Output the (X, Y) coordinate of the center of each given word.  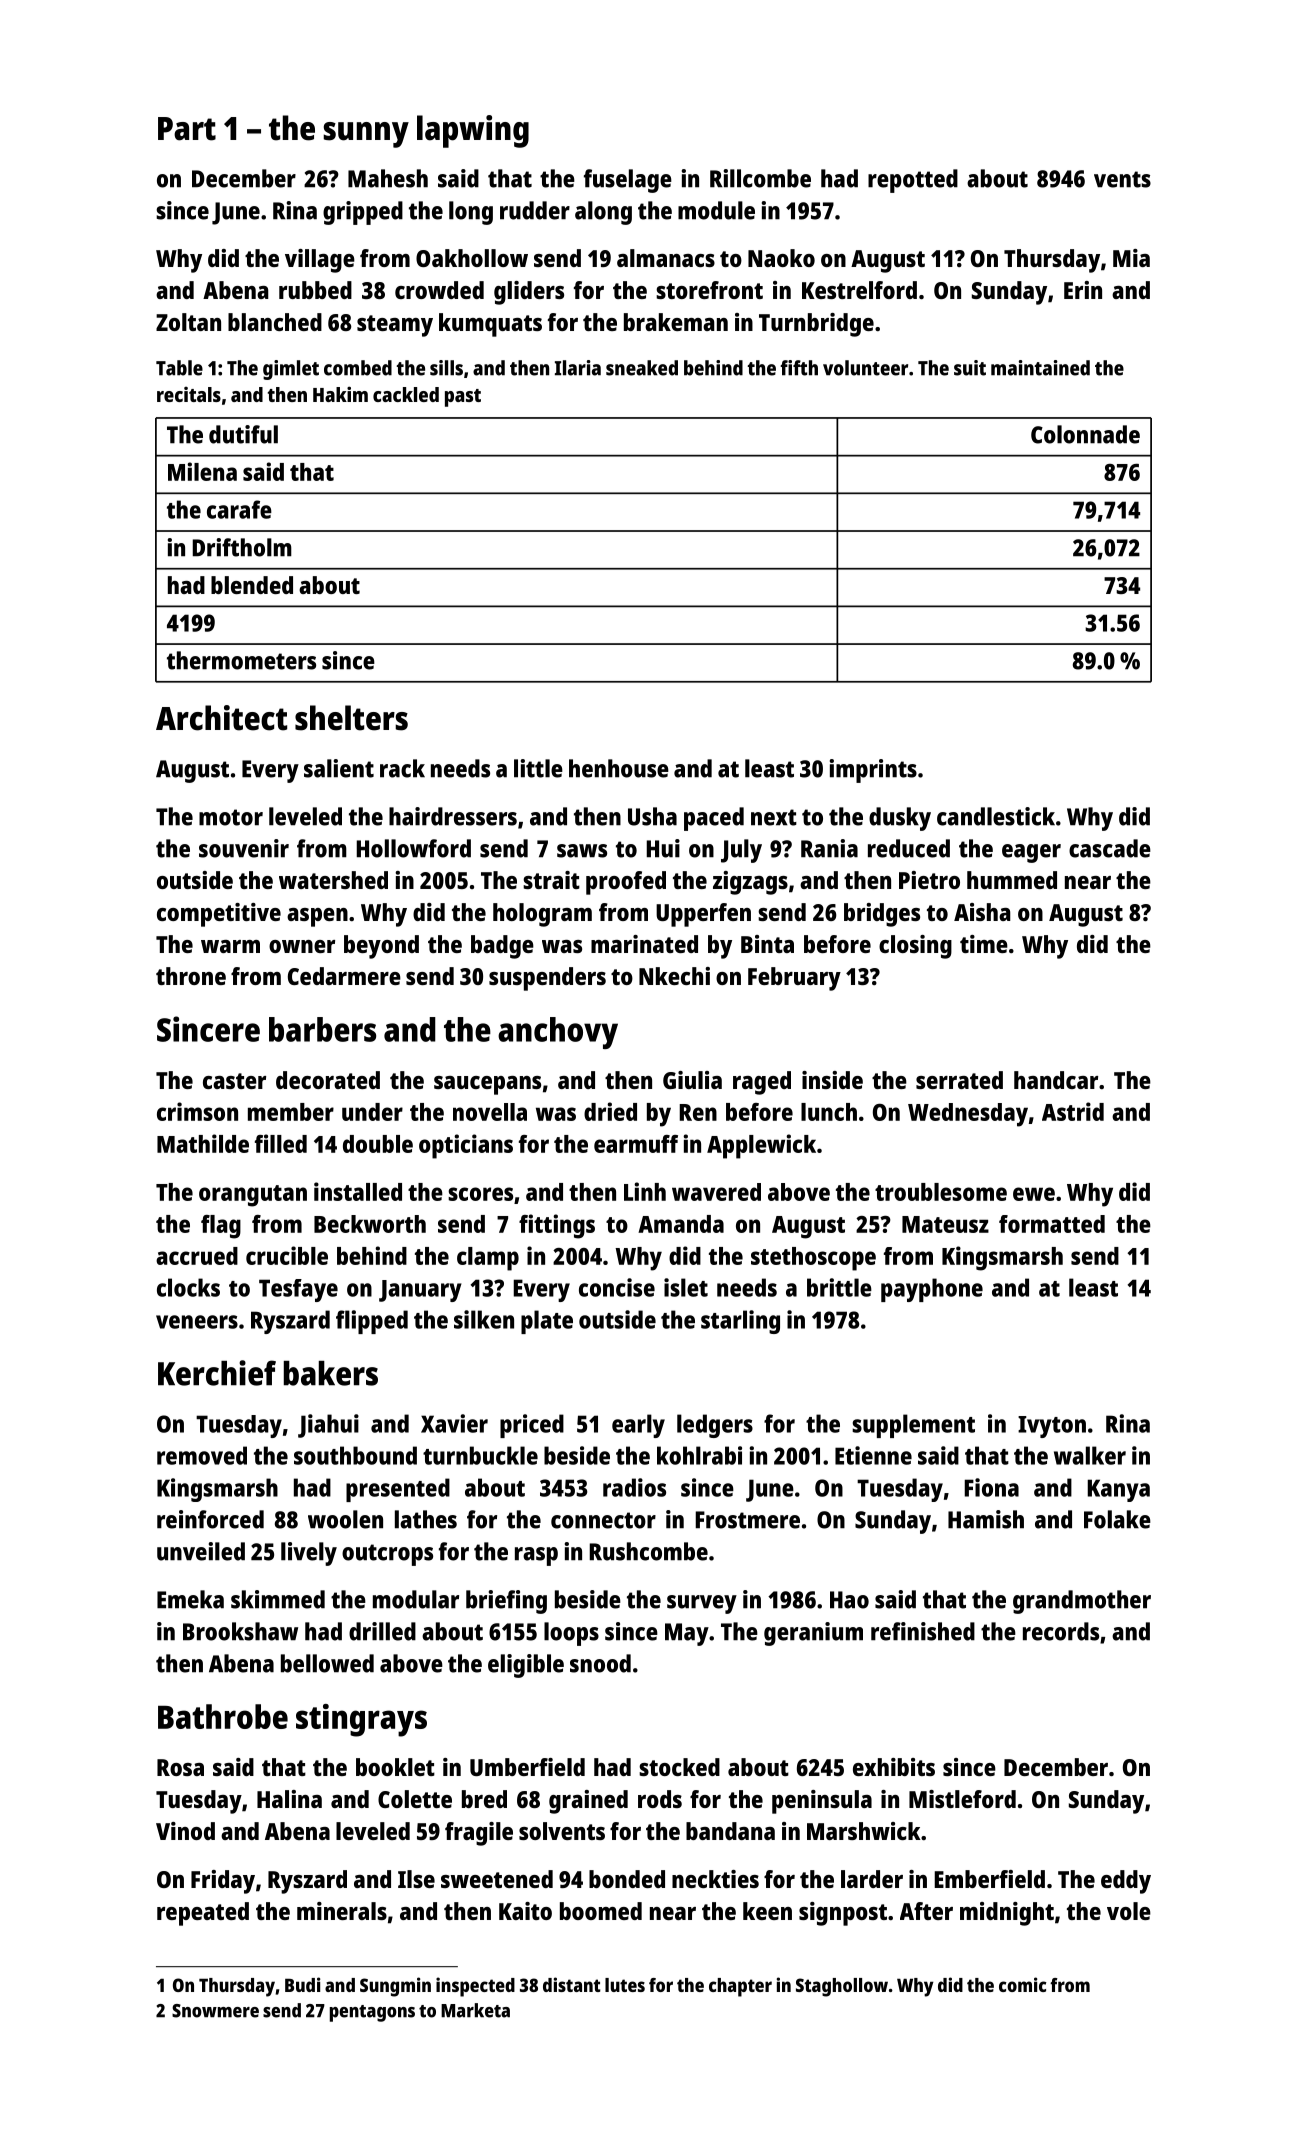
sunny (366, 135)
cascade (1110, 848)
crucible (287, 1255)
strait (551, 880)
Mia (1131, 258)
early (638, 1426)
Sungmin (395, 1987)
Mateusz (945, 1224)
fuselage (628, 181)
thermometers (241, 660)
